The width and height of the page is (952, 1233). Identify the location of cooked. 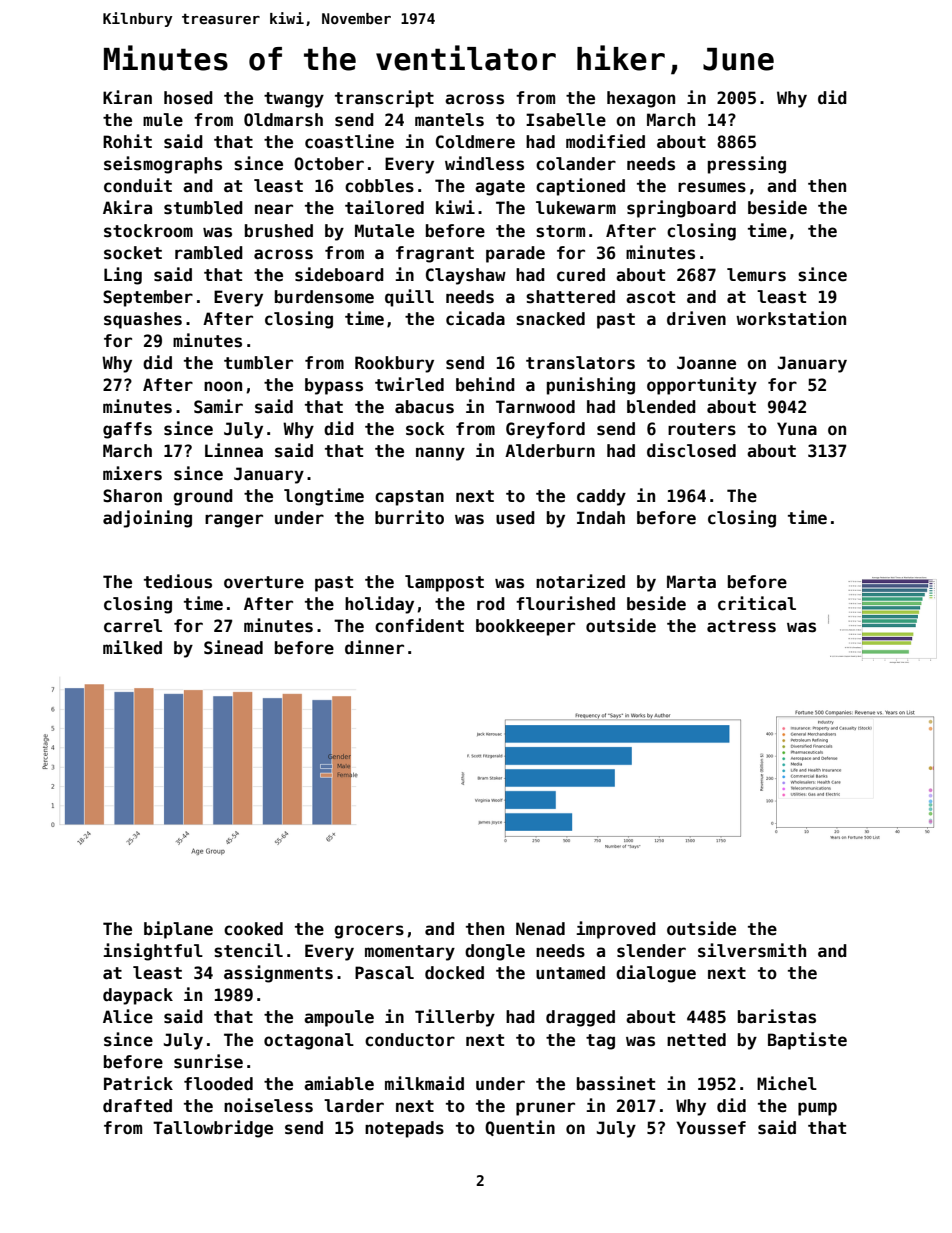
(253, 929).
